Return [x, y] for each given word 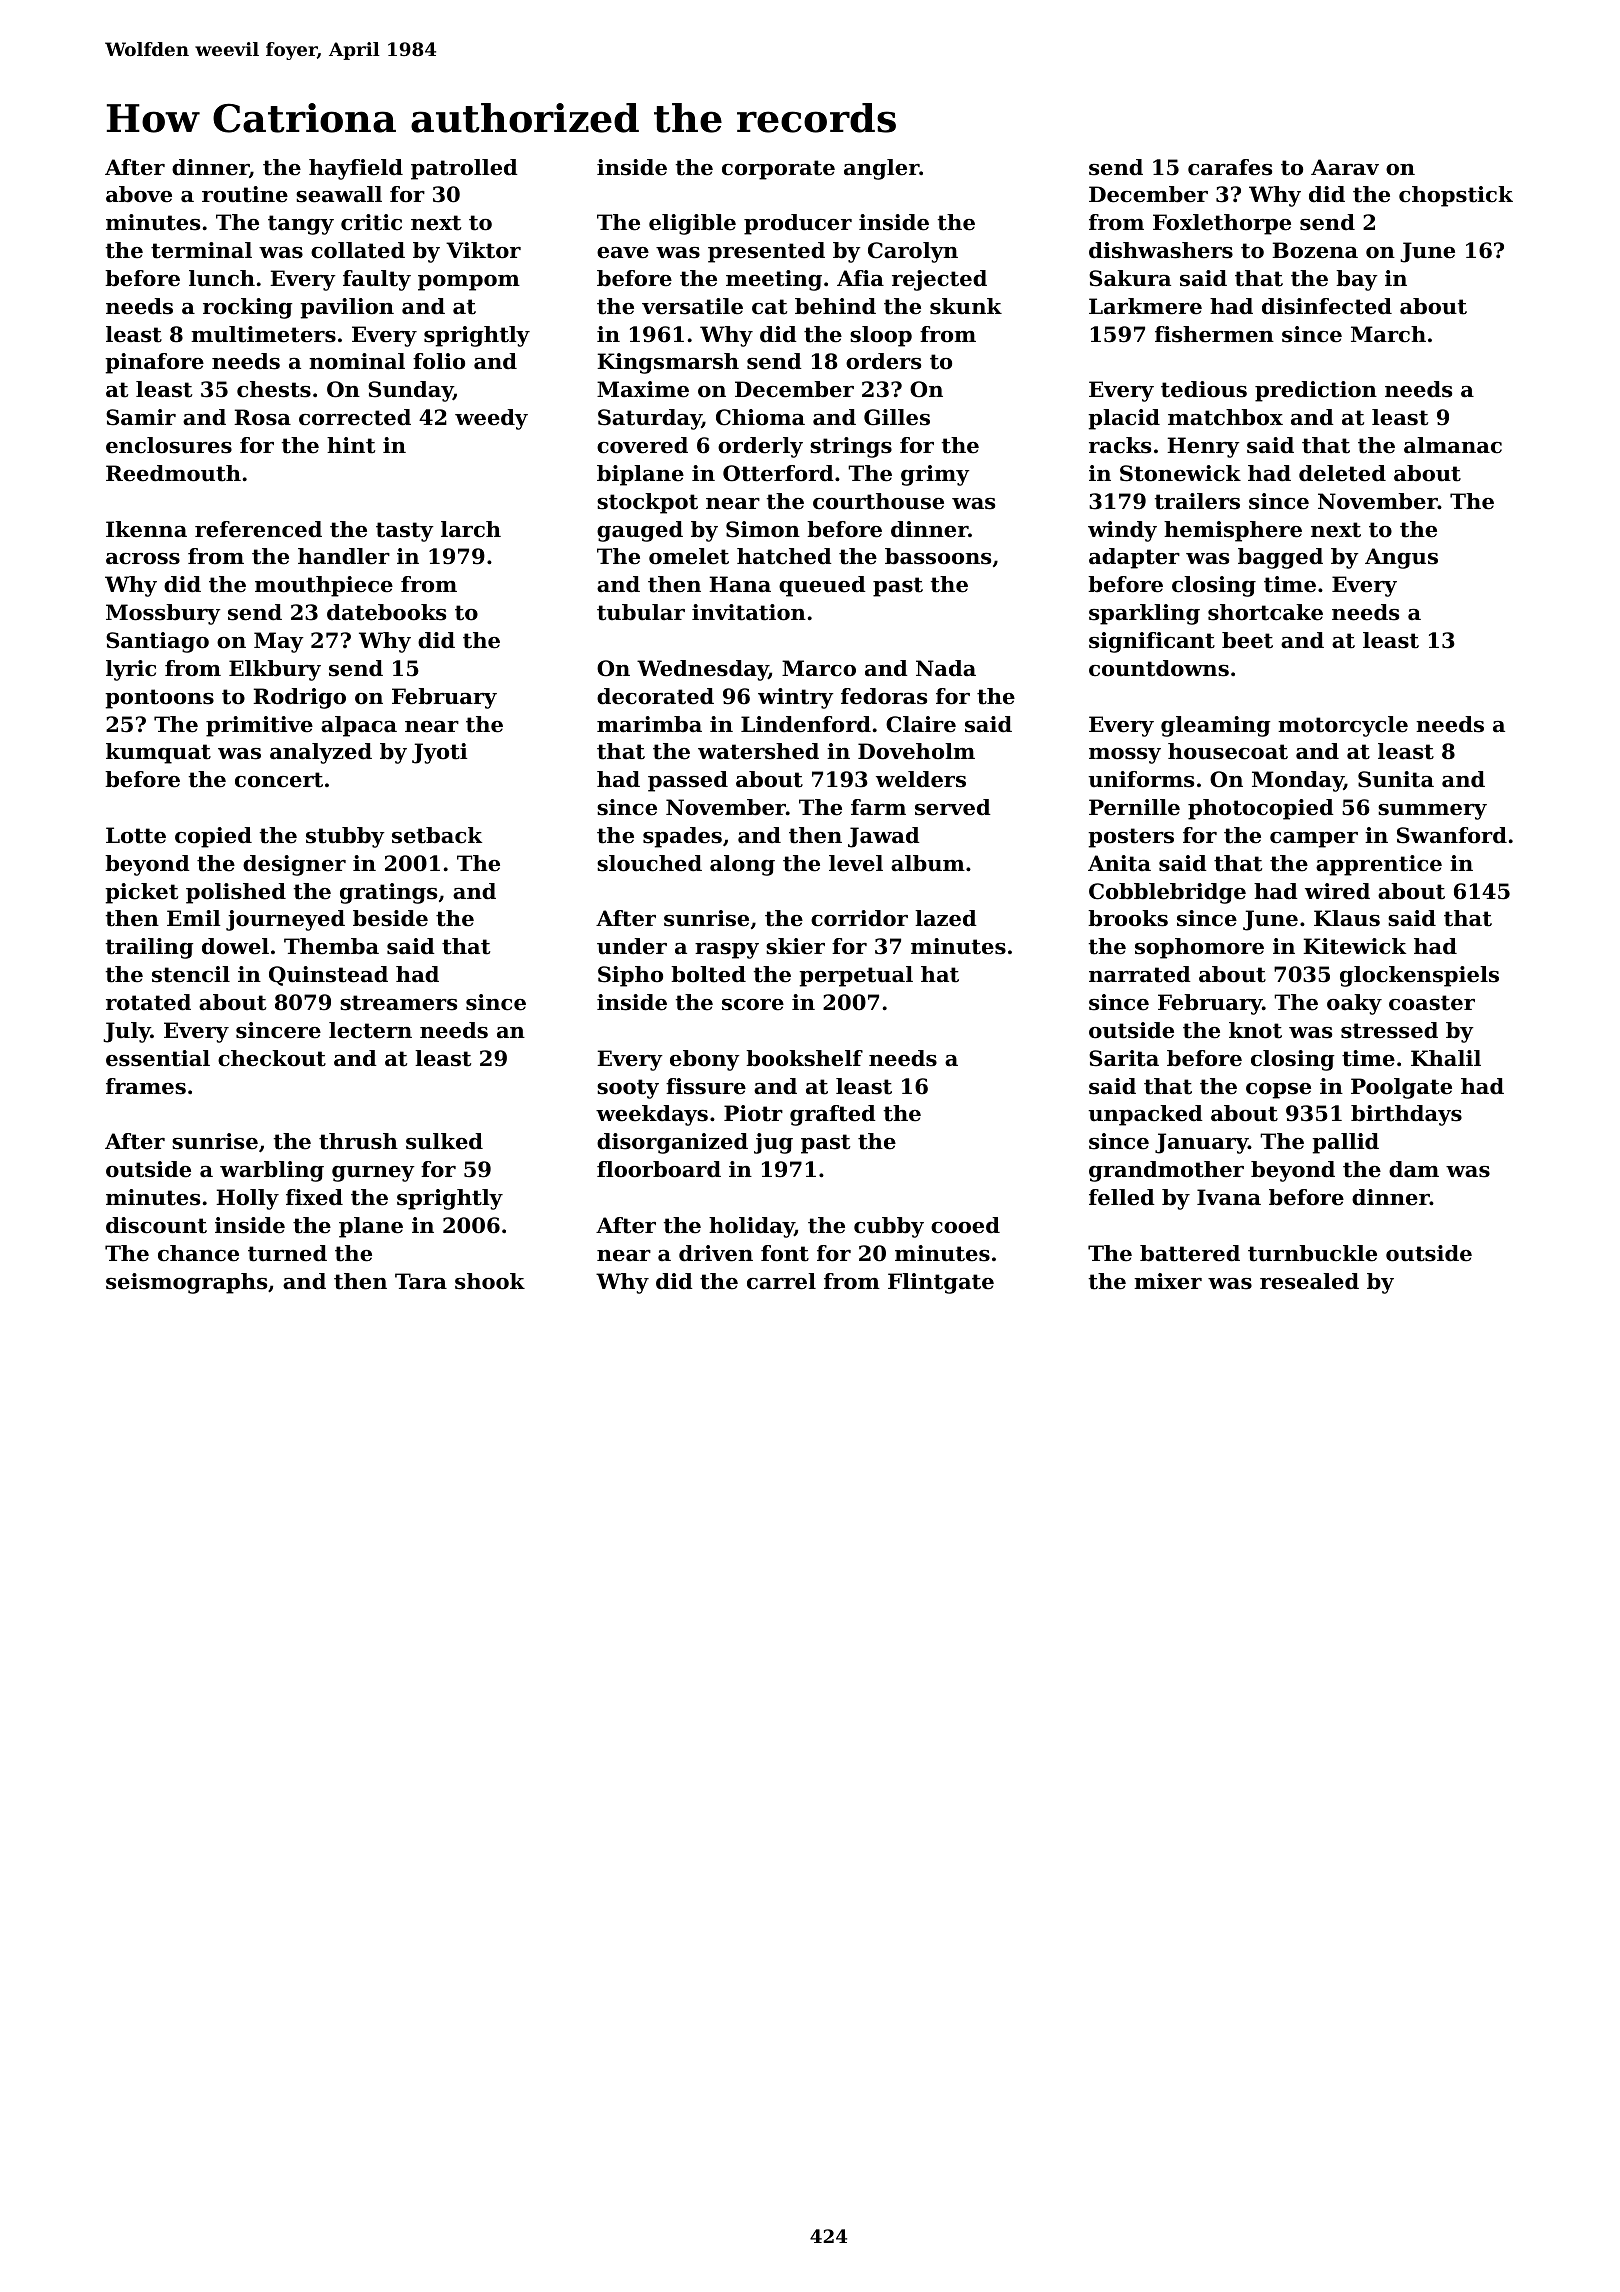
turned [287, 1253]
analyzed [321, 753]
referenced [258, 529]
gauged [640, 531]
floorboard [659, 1169]
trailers [1197, 501]
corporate [778, 170]
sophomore [1199, 948]
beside [390, 918]
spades [682, 837]
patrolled [464, 169]
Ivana [1229, 1197]
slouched [649, 863]
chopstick [1456, 196]
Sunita [1396, 779]
